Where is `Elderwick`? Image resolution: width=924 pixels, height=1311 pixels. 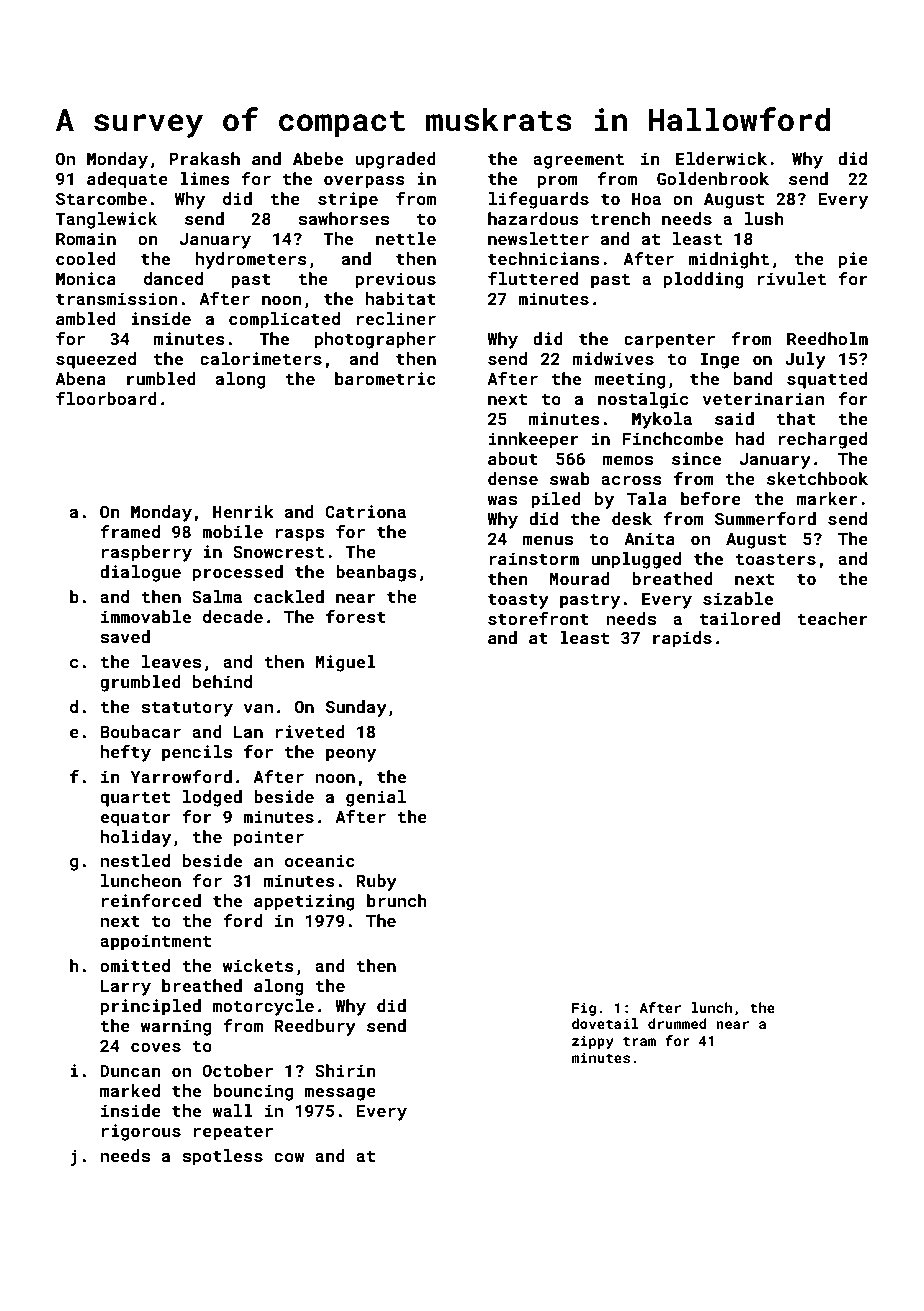
Elderwick is located at coordinates (721, 158).
